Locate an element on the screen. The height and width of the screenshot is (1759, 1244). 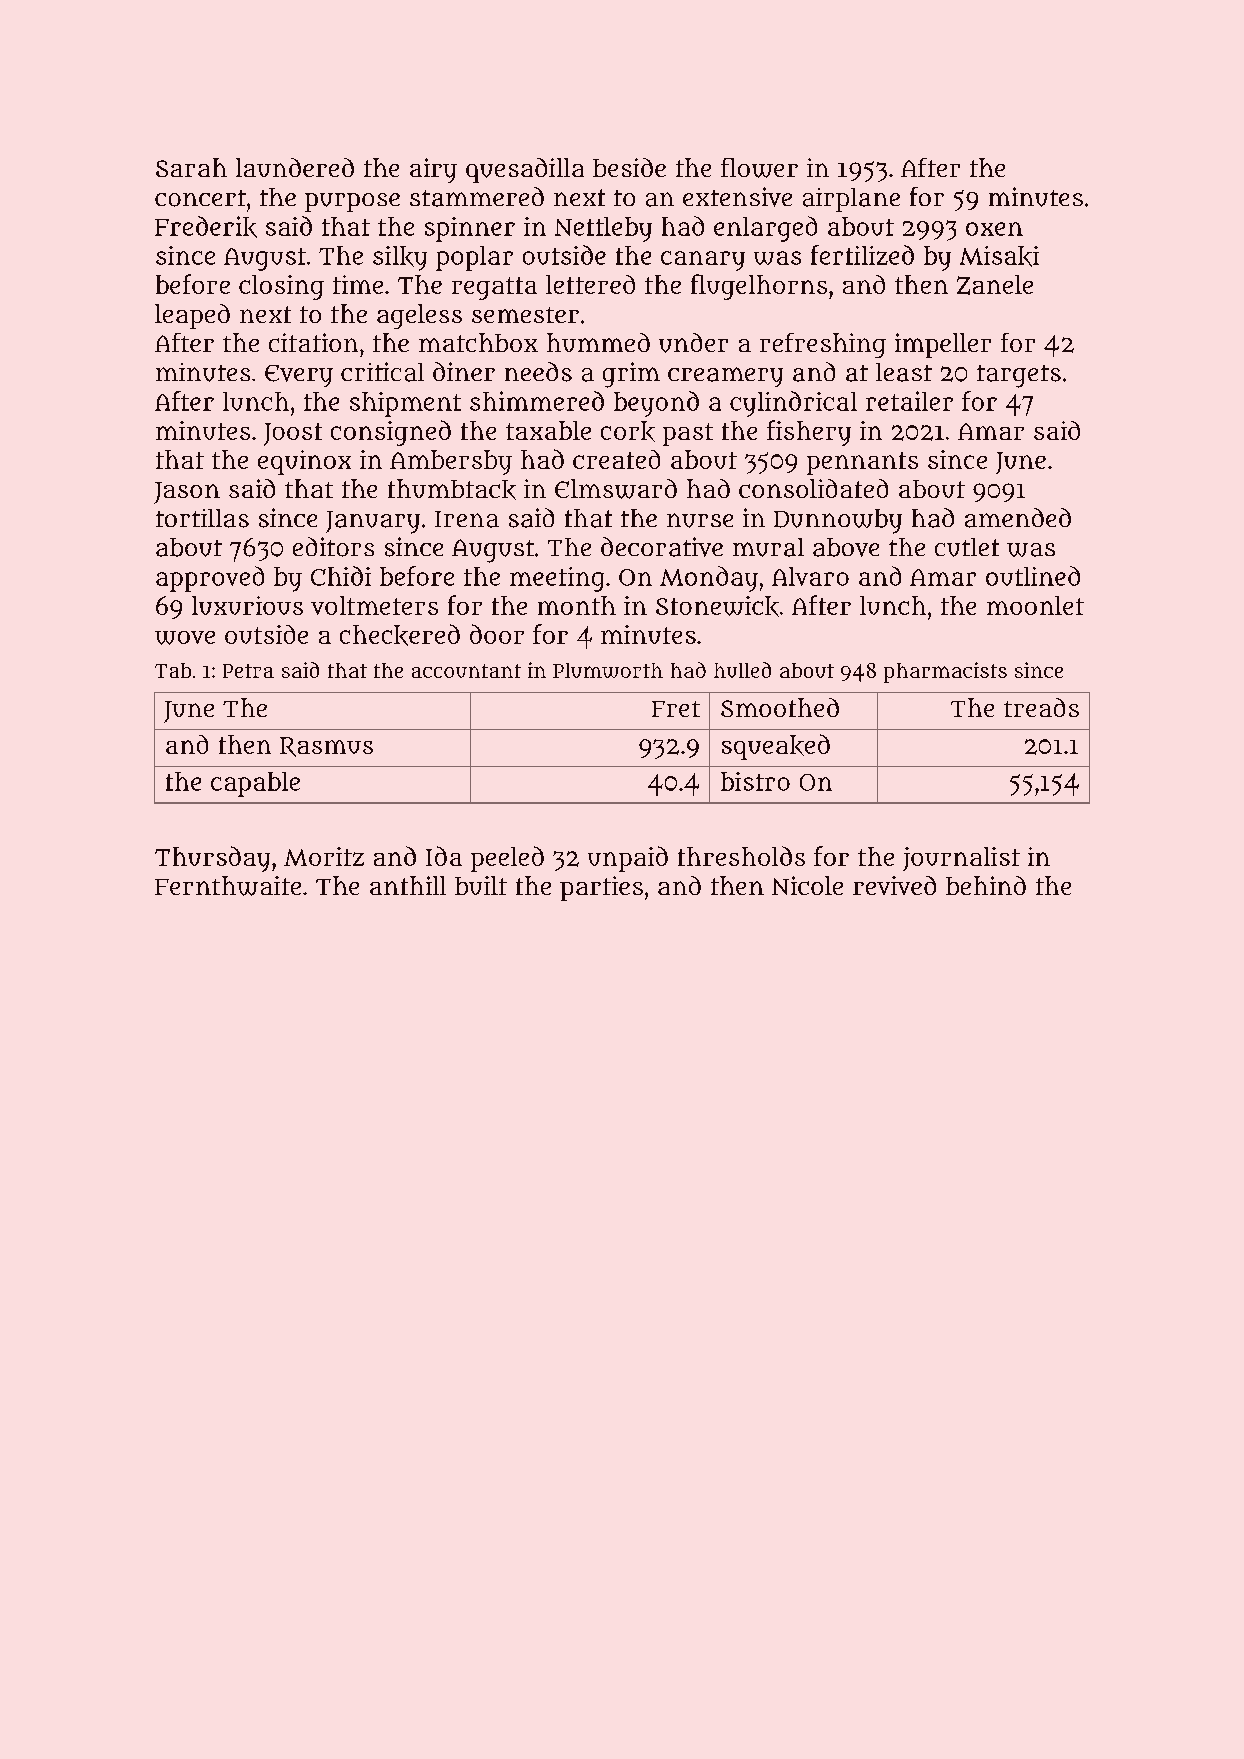
canary is located at coordinates (703, 261).
